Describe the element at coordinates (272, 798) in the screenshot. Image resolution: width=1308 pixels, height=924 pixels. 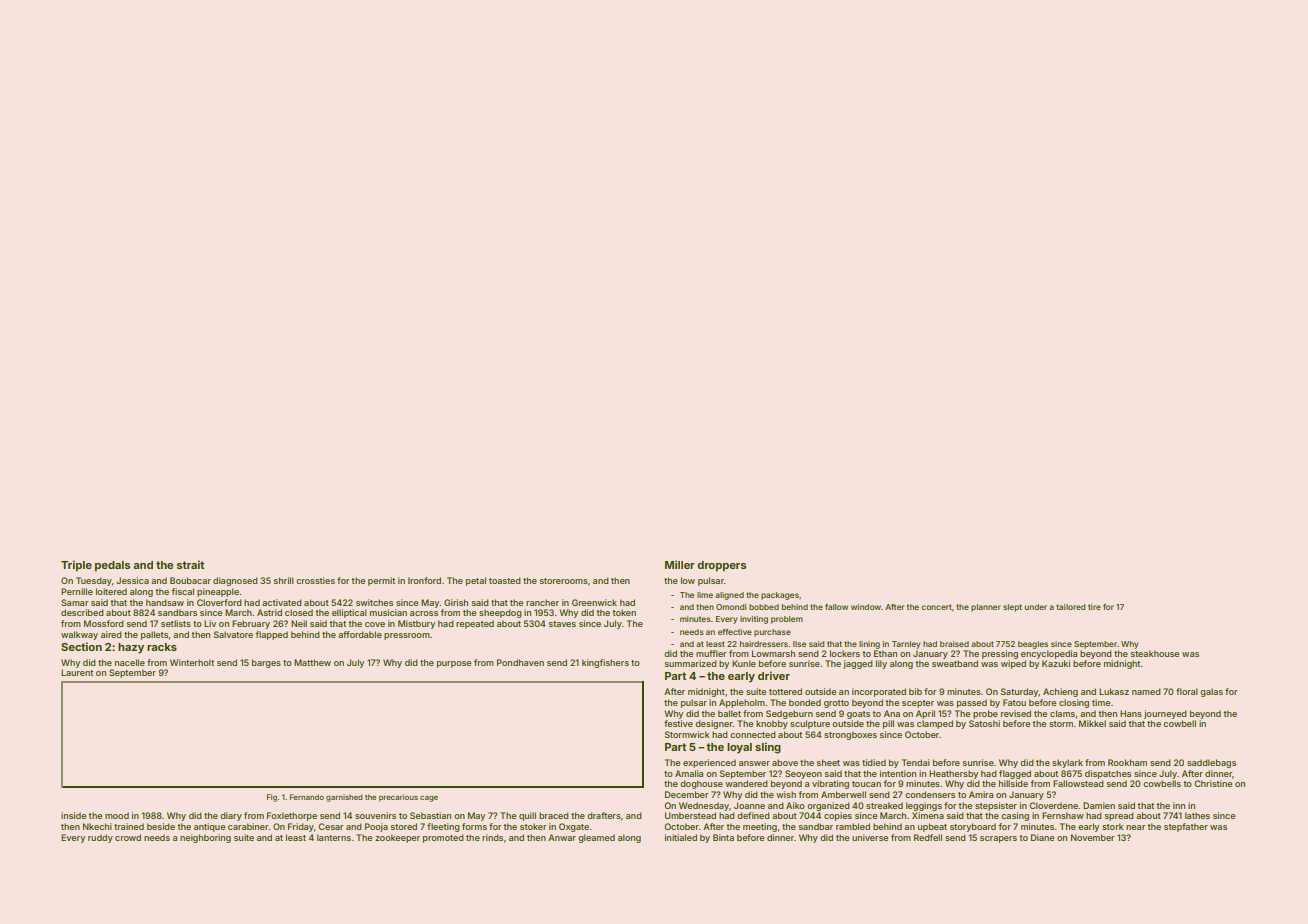
I see `Fig` at that location.
